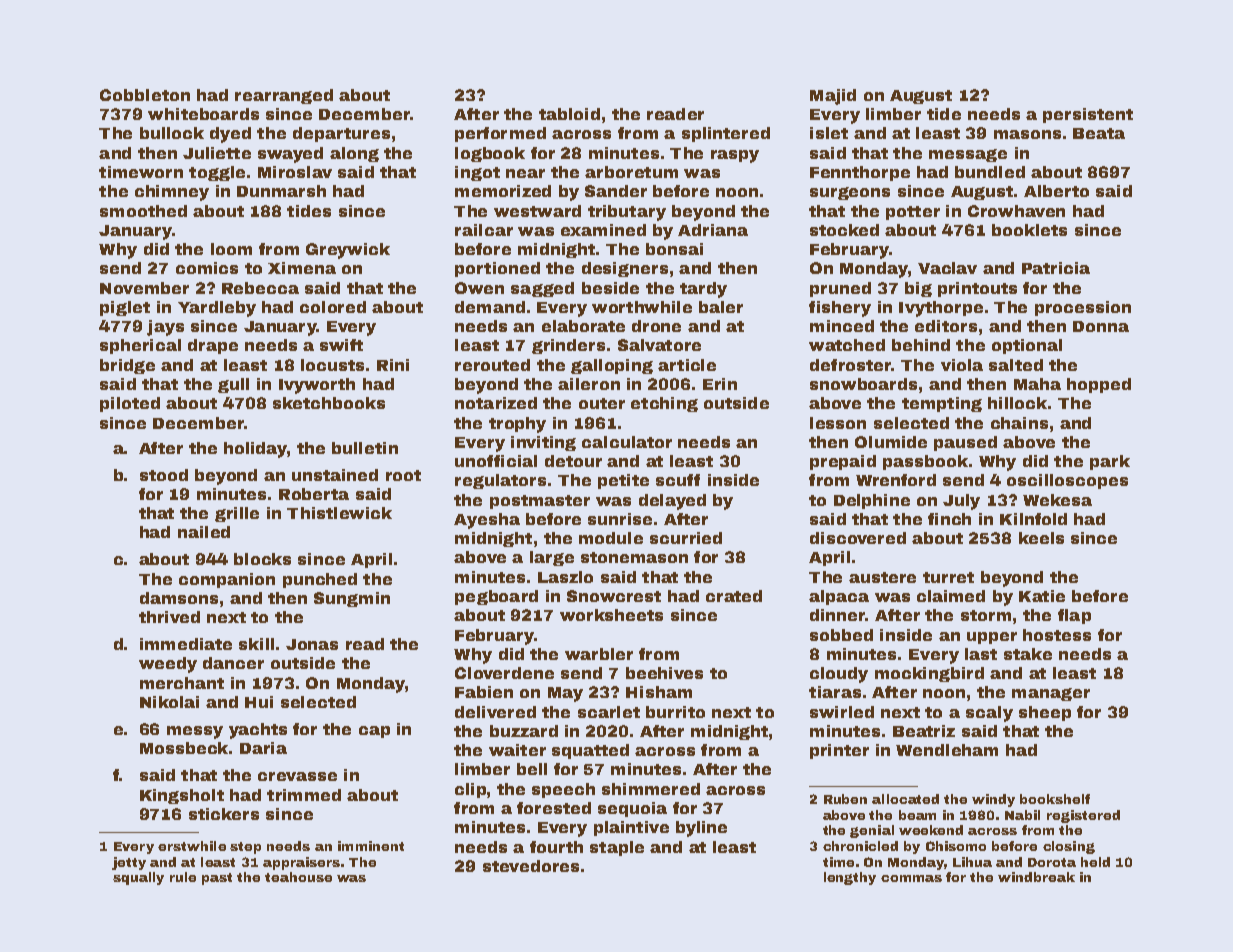 Image resolution: width=1233 pixels, height=952 pixels. What do you see at coordinates (1042, 596) in the image?
I see `Katie` at bounding box center [1042, 596].
